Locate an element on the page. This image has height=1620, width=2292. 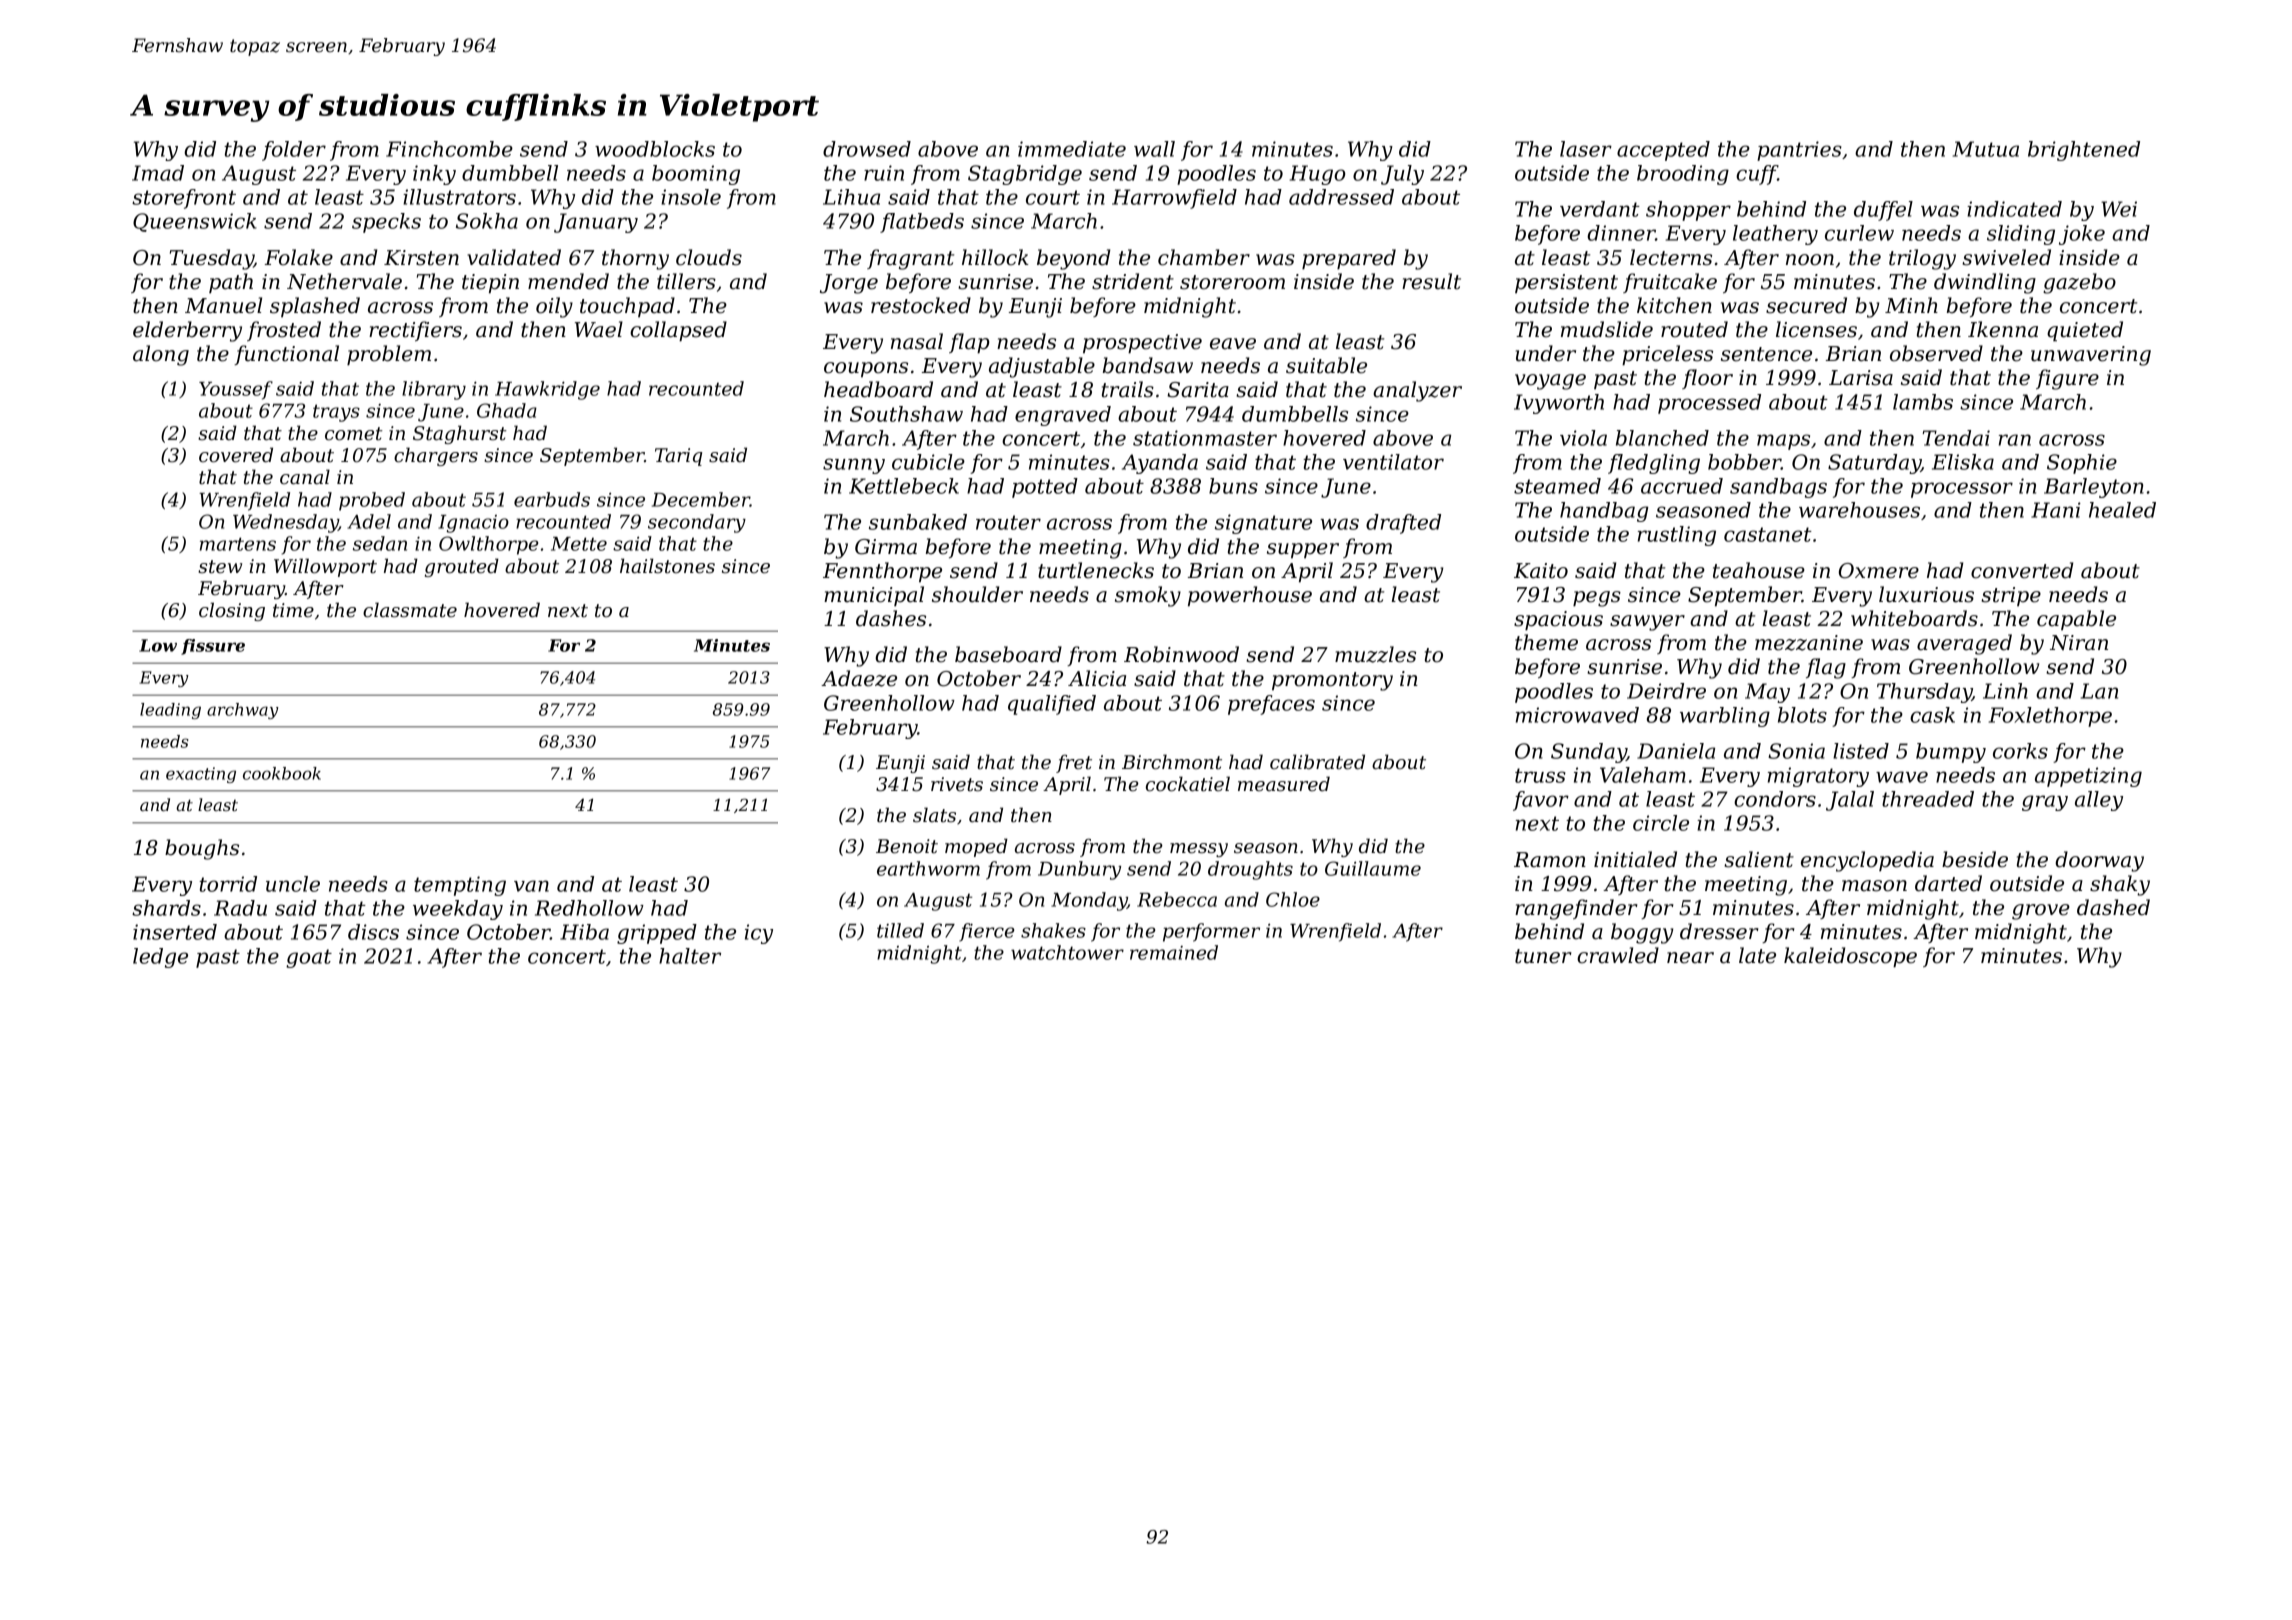
goat is located at coordinates (309, 958).
